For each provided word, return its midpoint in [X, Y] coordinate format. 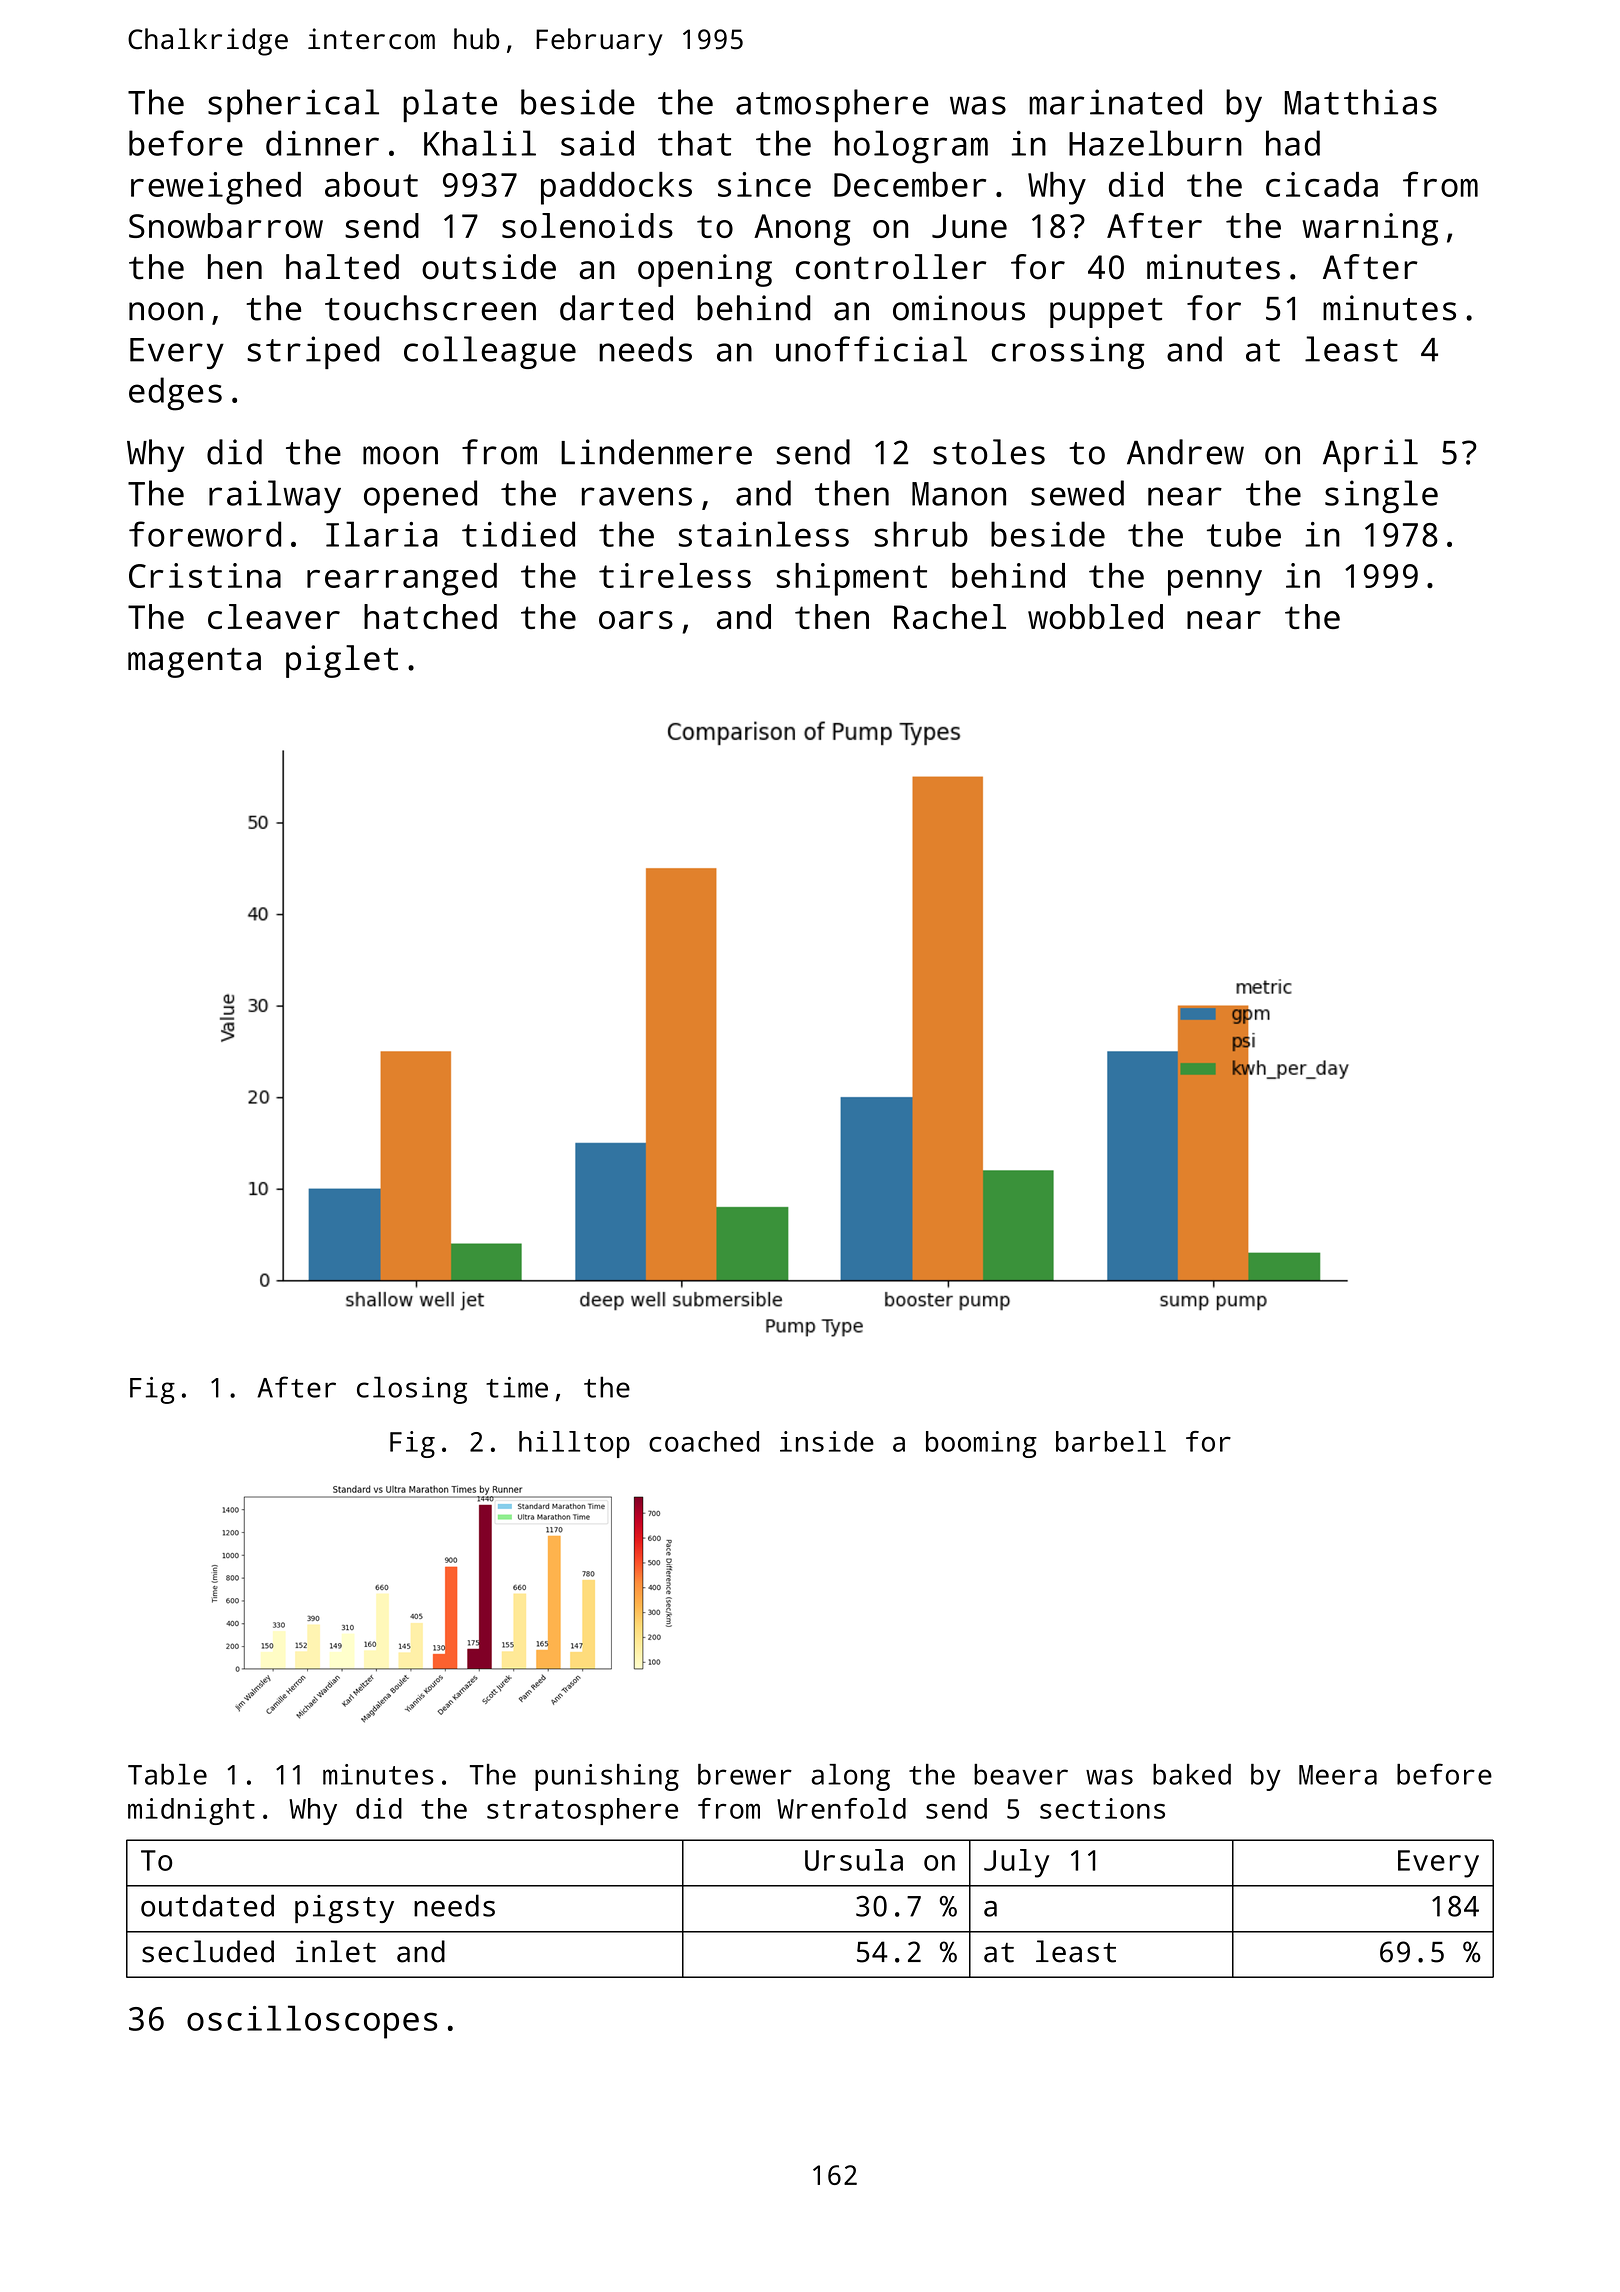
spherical [293, 105]
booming [981, 1444]
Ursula [854, 1860]
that [694, 143]
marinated [1115, 102]
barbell [1111, 1441]
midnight [191, 1811]
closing [412, 1390]
